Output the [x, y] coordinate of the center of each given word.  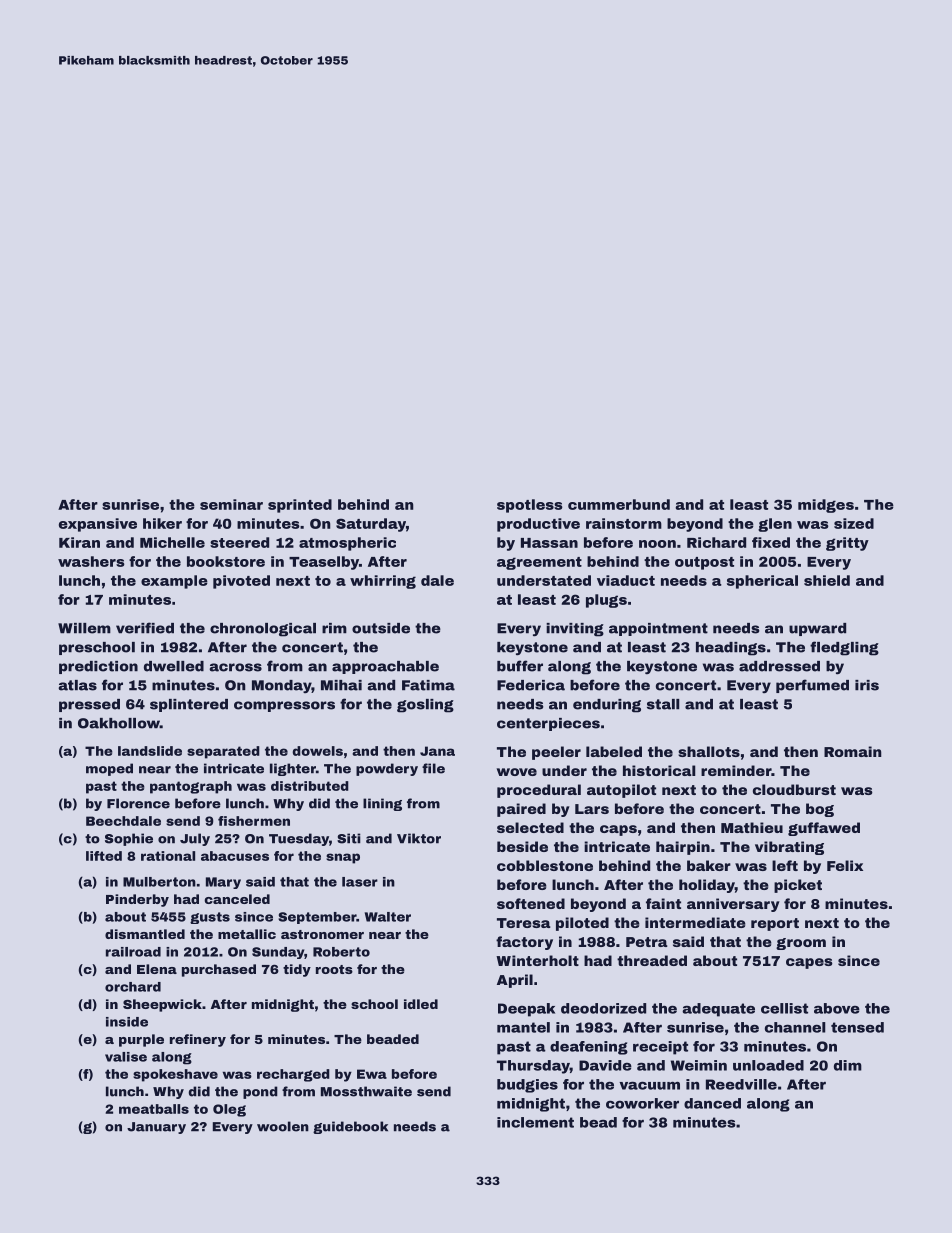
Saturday [371, 525]
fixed [771, 542]
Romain [853, 751]
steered [239, 542]
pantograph [191, 787]
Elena [157, 969]
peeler [556, 753]
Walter [388, 917]
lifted [104, 856]
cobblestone [545, 865]
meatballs [154, 1109]
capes [809, 963]
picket [798, 886]
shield [827, 580]
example [174, 582]
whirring [383, 582]
